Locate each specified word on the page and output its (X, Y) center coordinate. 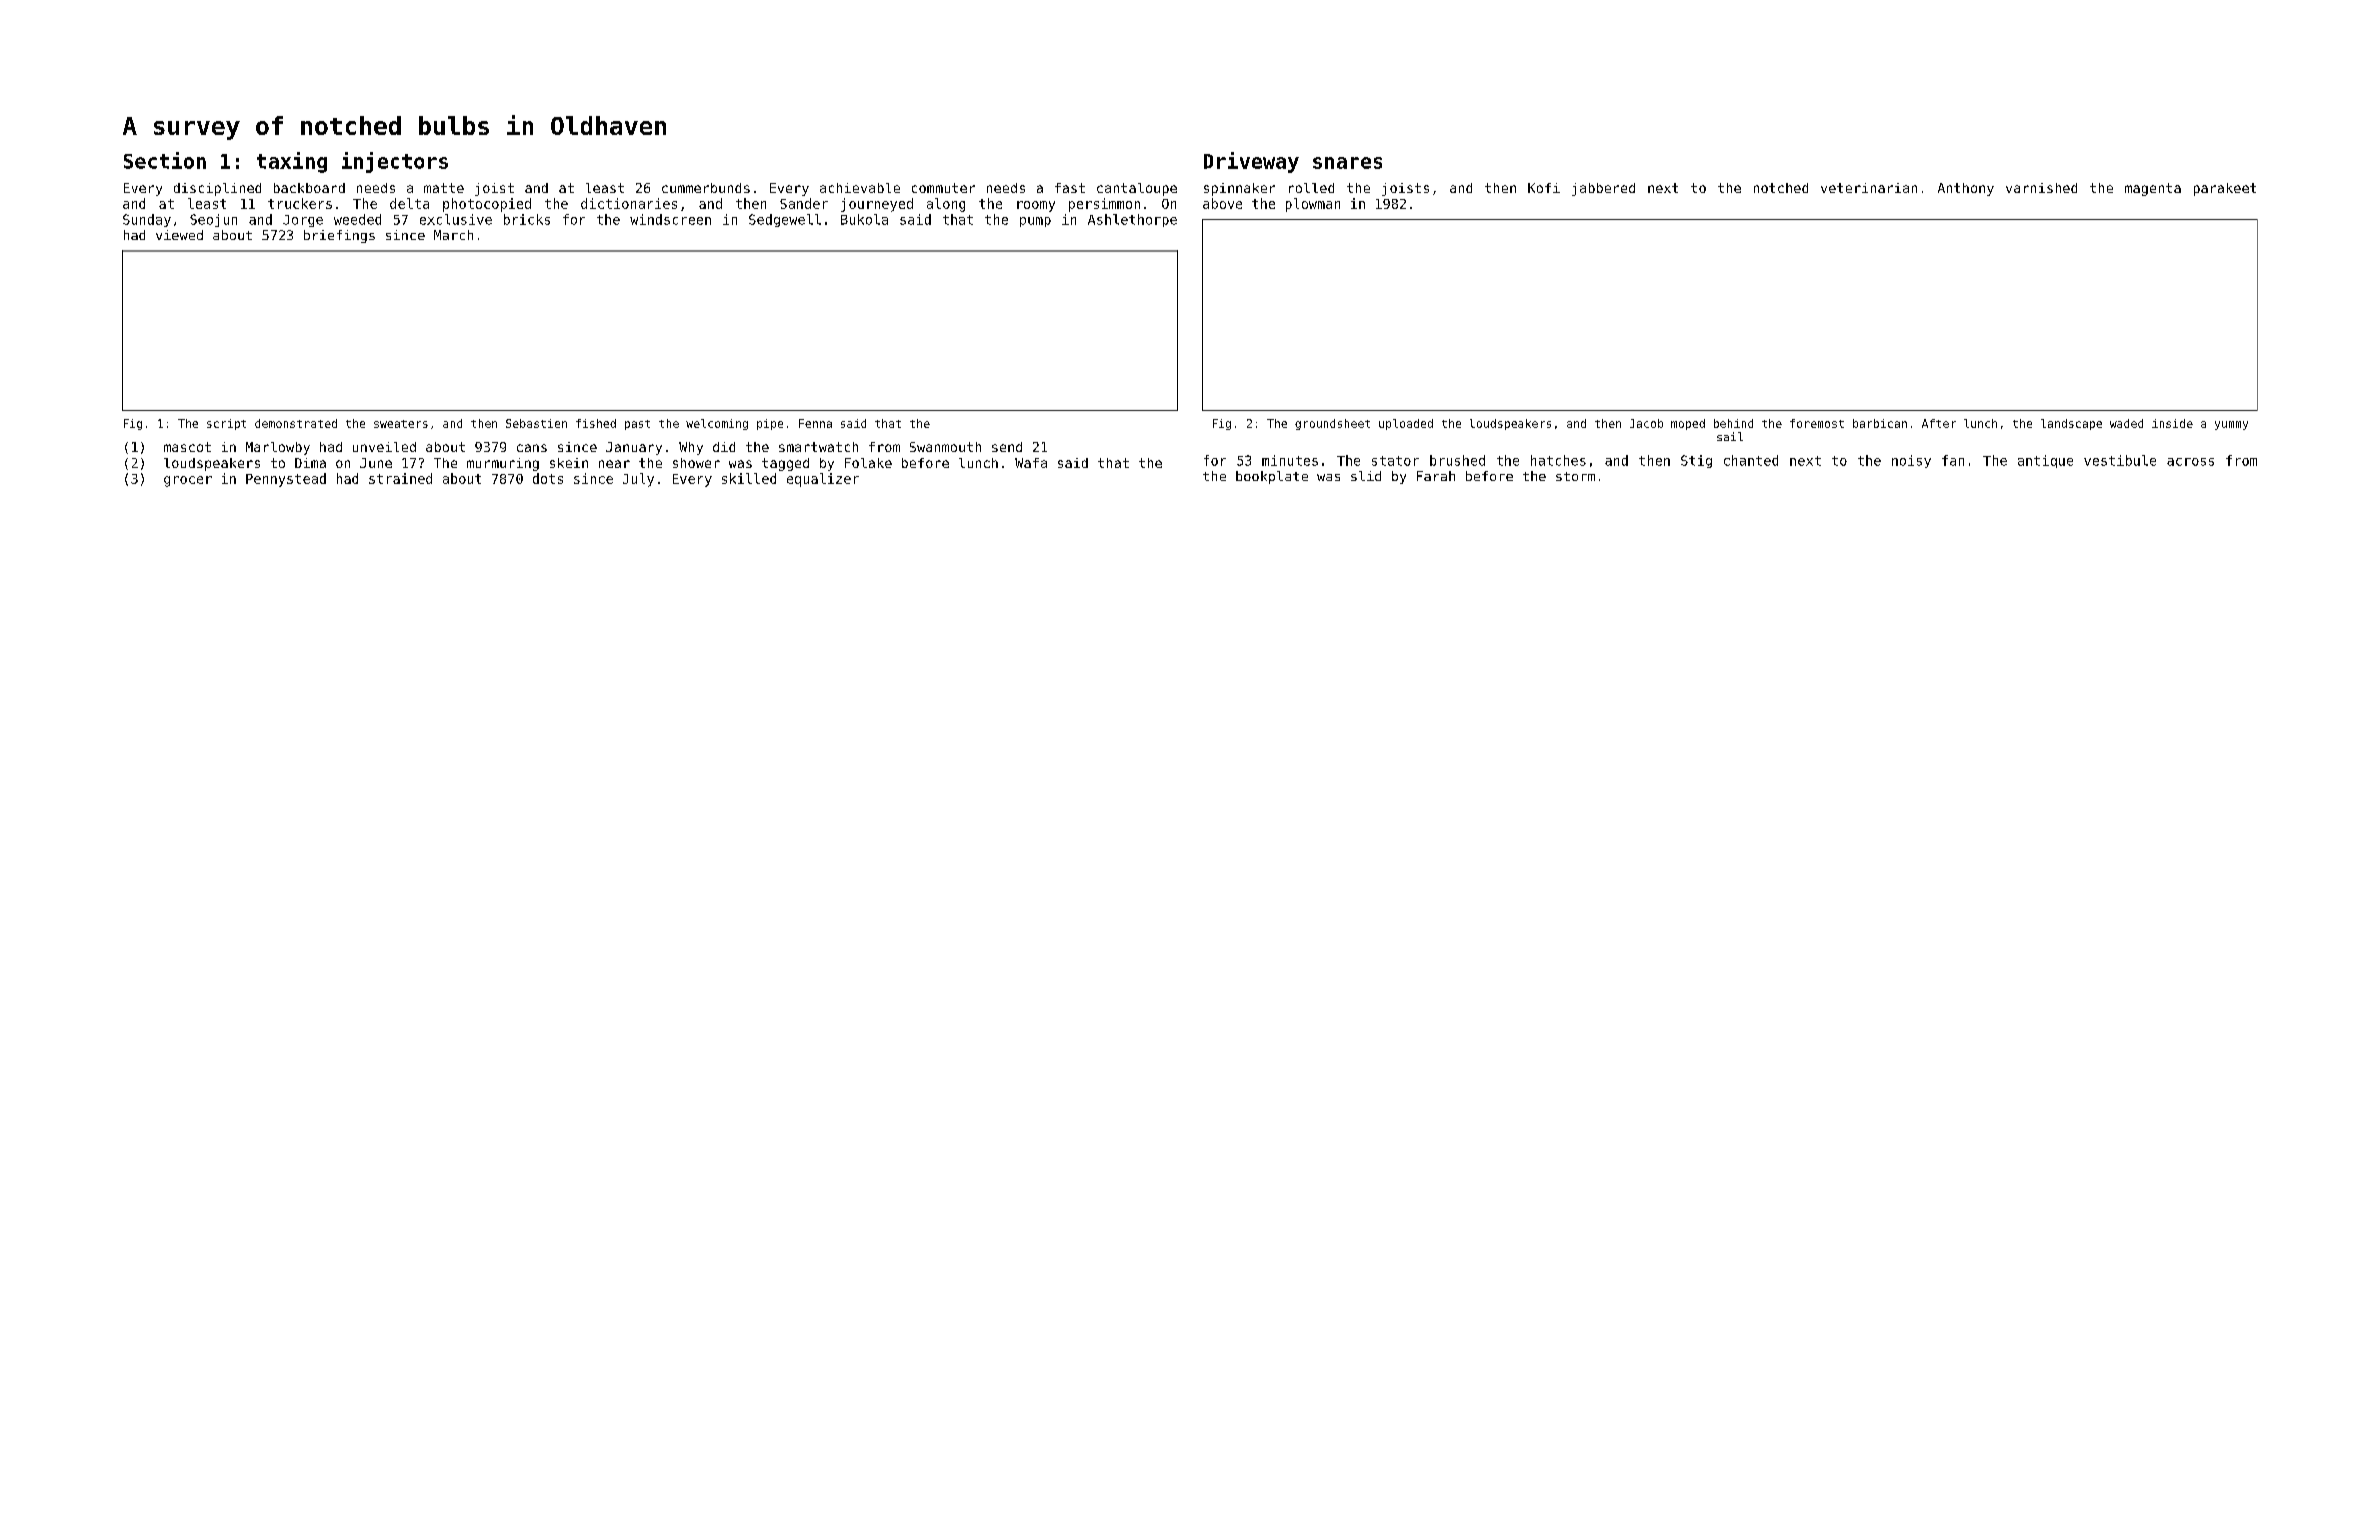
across (2190, 462)
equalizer (823, 480)
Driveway (1251, 162)
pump (1035, 222)
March (453, 235)
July (638, 480)
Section (165, 160)
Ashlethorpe (1132, 220)
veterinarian (1869, 188)
